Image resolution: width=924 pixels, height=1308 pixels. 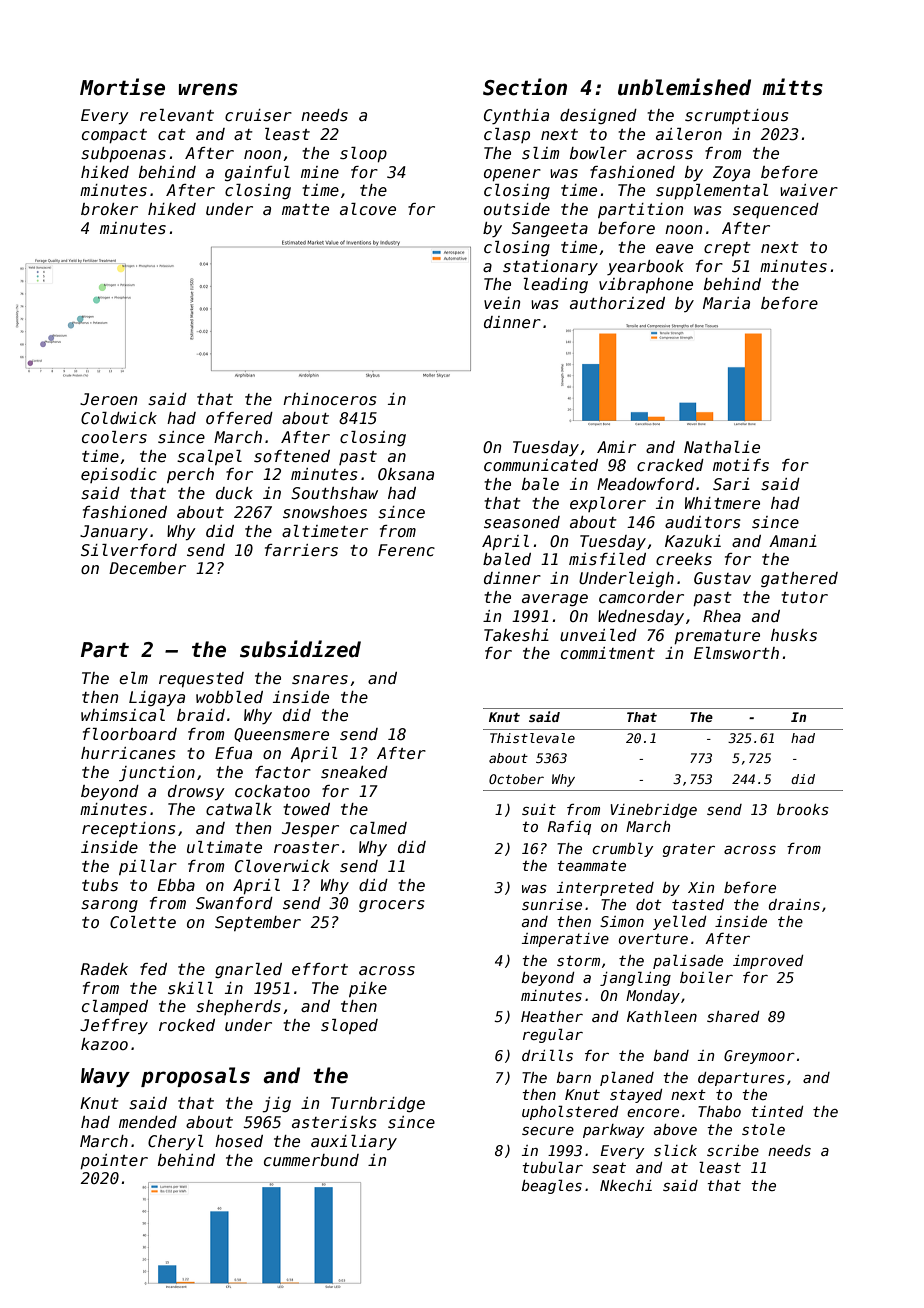 What do you see at coordinates (733, 1016) in the document?
I see `shared` at bounding box center [733, 1016].
